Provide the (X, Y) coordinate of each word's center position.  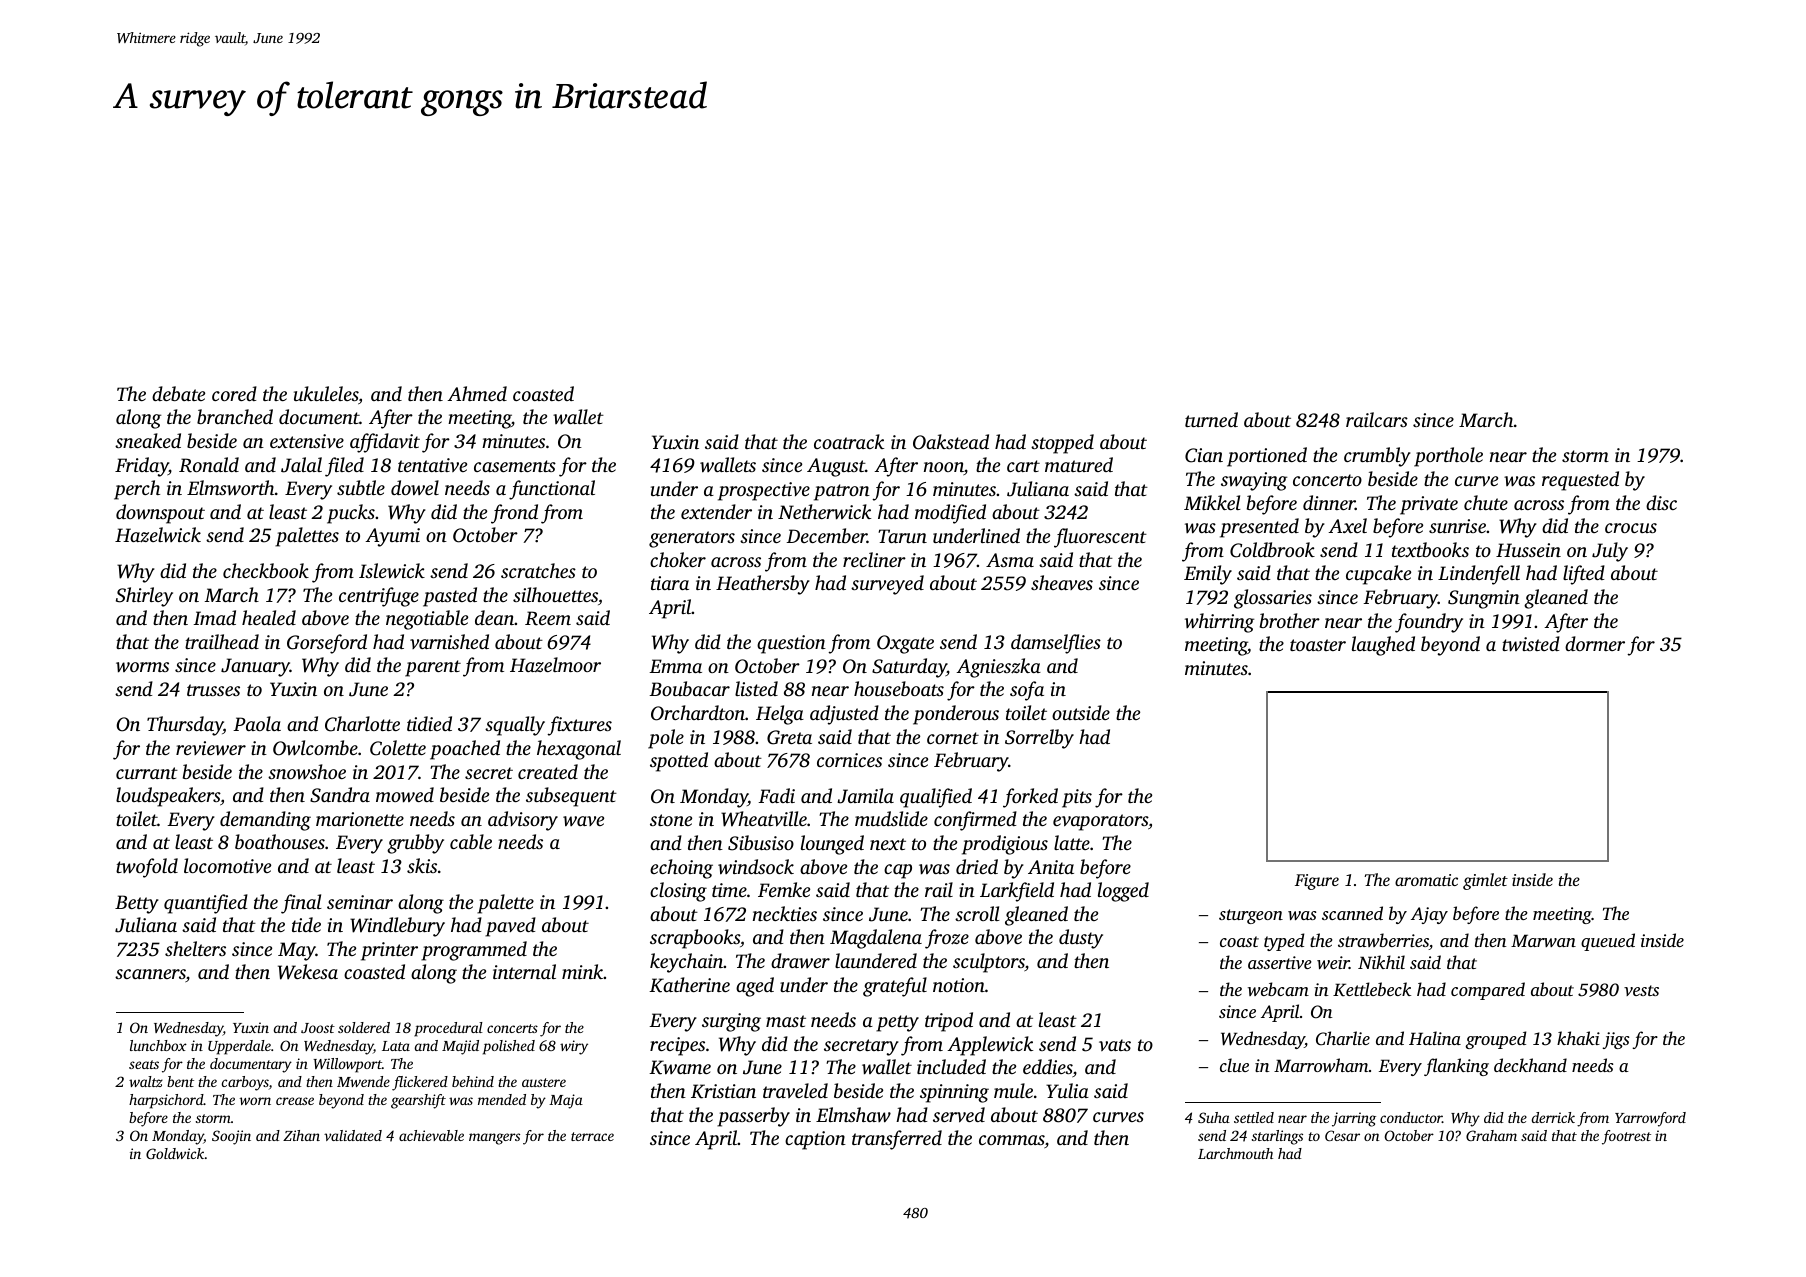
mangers (494, 1139)
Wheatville (764, 819)
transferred (897, 1140)
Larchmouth (1235, 1153)
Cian (1204, 455)
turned (1211, 419)
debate (178, 393)
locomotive (227, 865)
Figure (1317, 882)
